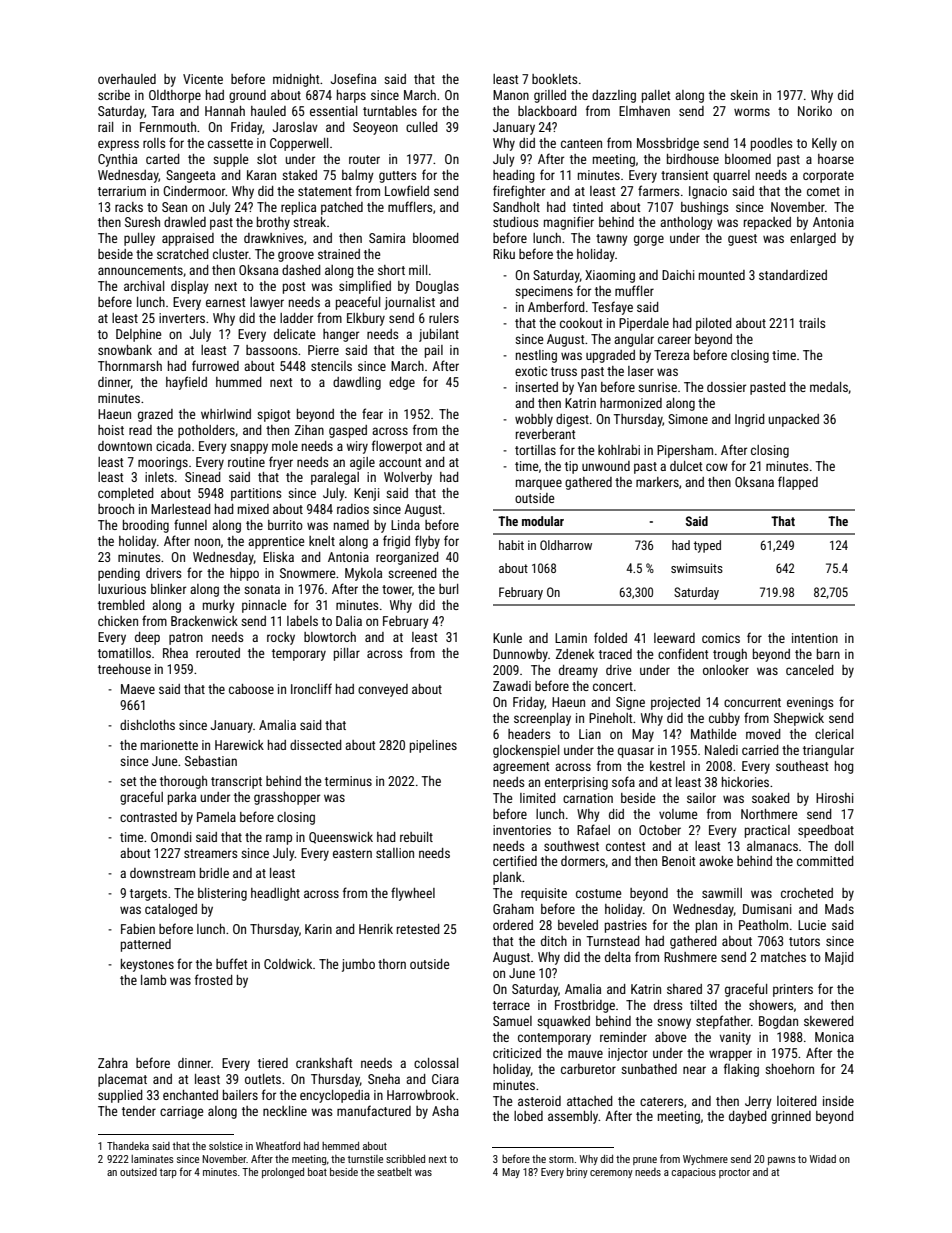 Image resolution: width=952 pixels, height=1233 pixels. What do you see at coordinates (829, 387) in the document?
I see `medals` at bounding box center [829, 387].
